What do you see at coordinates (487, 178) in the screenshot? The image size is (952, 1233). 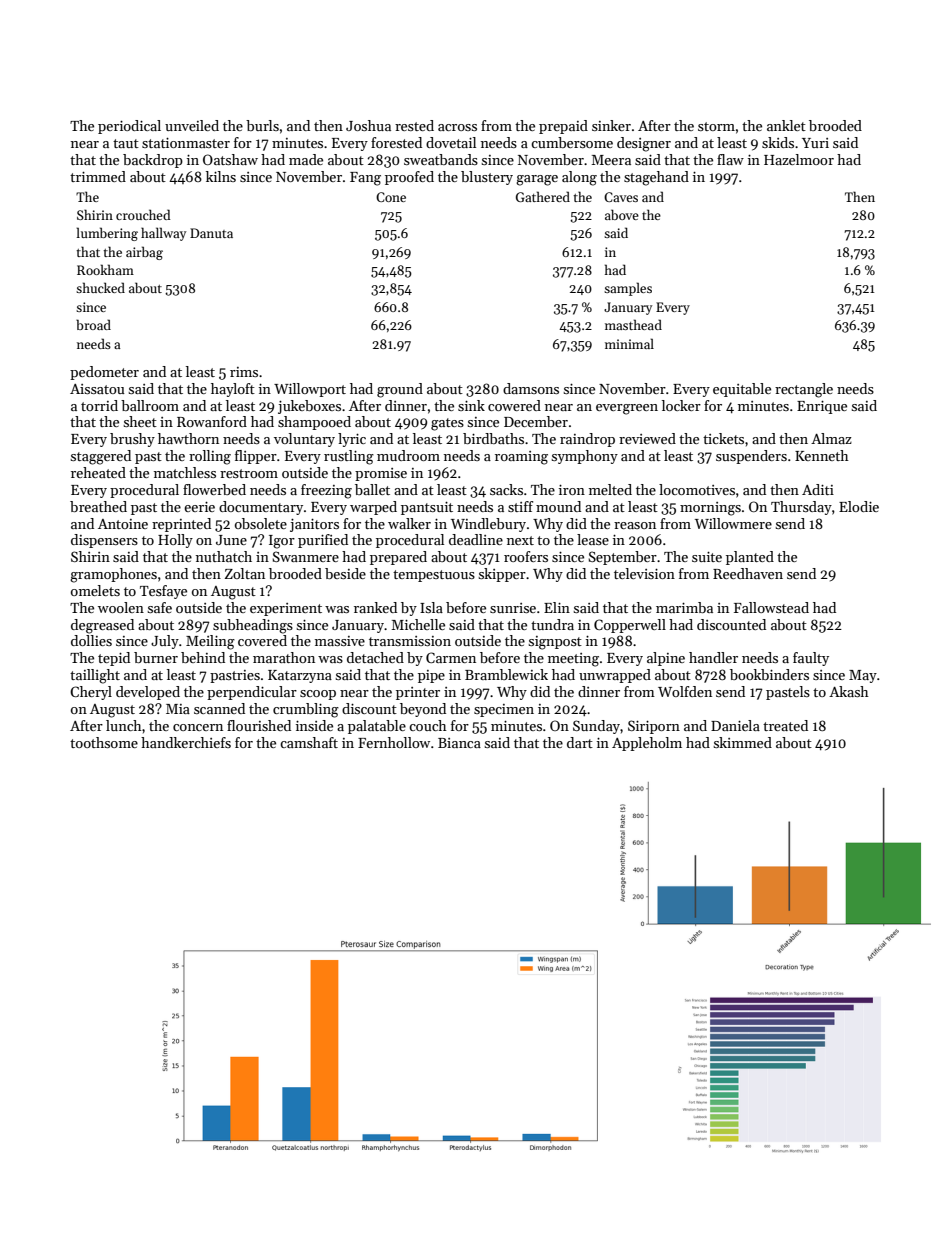 I see `blustery` at bounding box center [487, 178].
